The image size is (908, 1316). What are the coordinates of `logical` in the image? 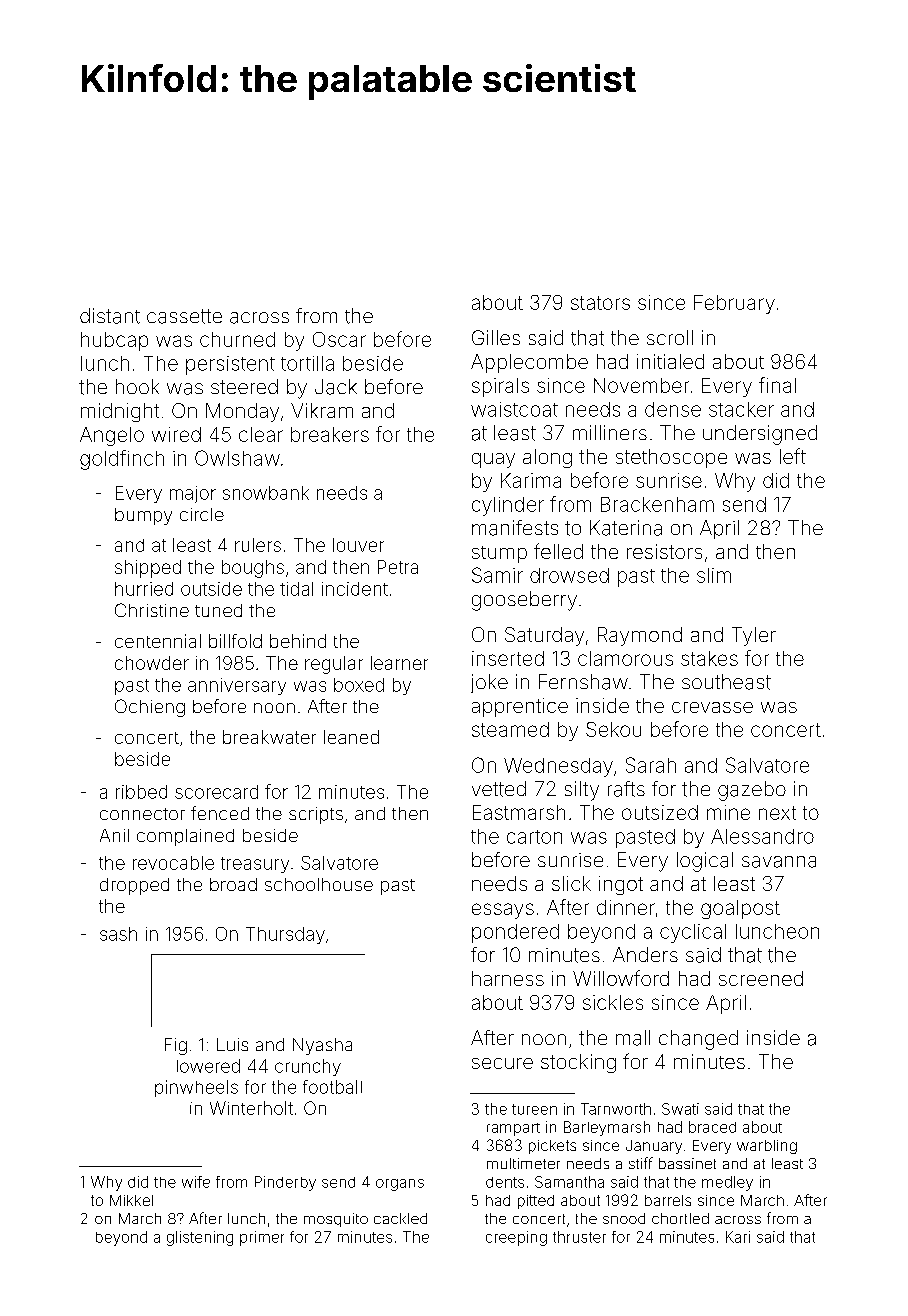 It's located at (705, 862).
